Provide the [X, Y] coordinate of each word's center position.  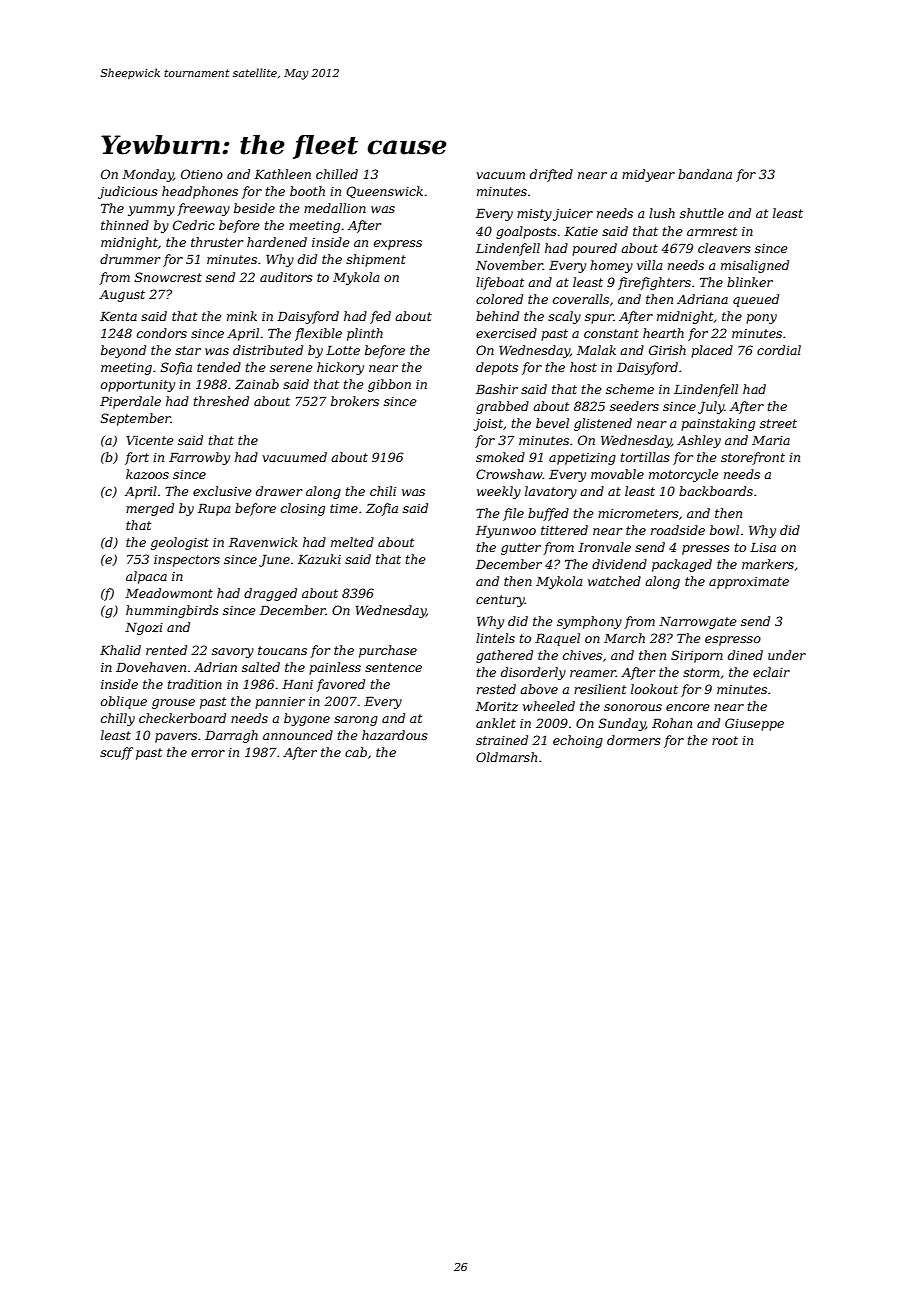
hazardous [395, 735]
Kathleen [282, 174]
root [725, 740]
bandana [705, 174]
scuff [116, 753]
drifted [551, 175]
